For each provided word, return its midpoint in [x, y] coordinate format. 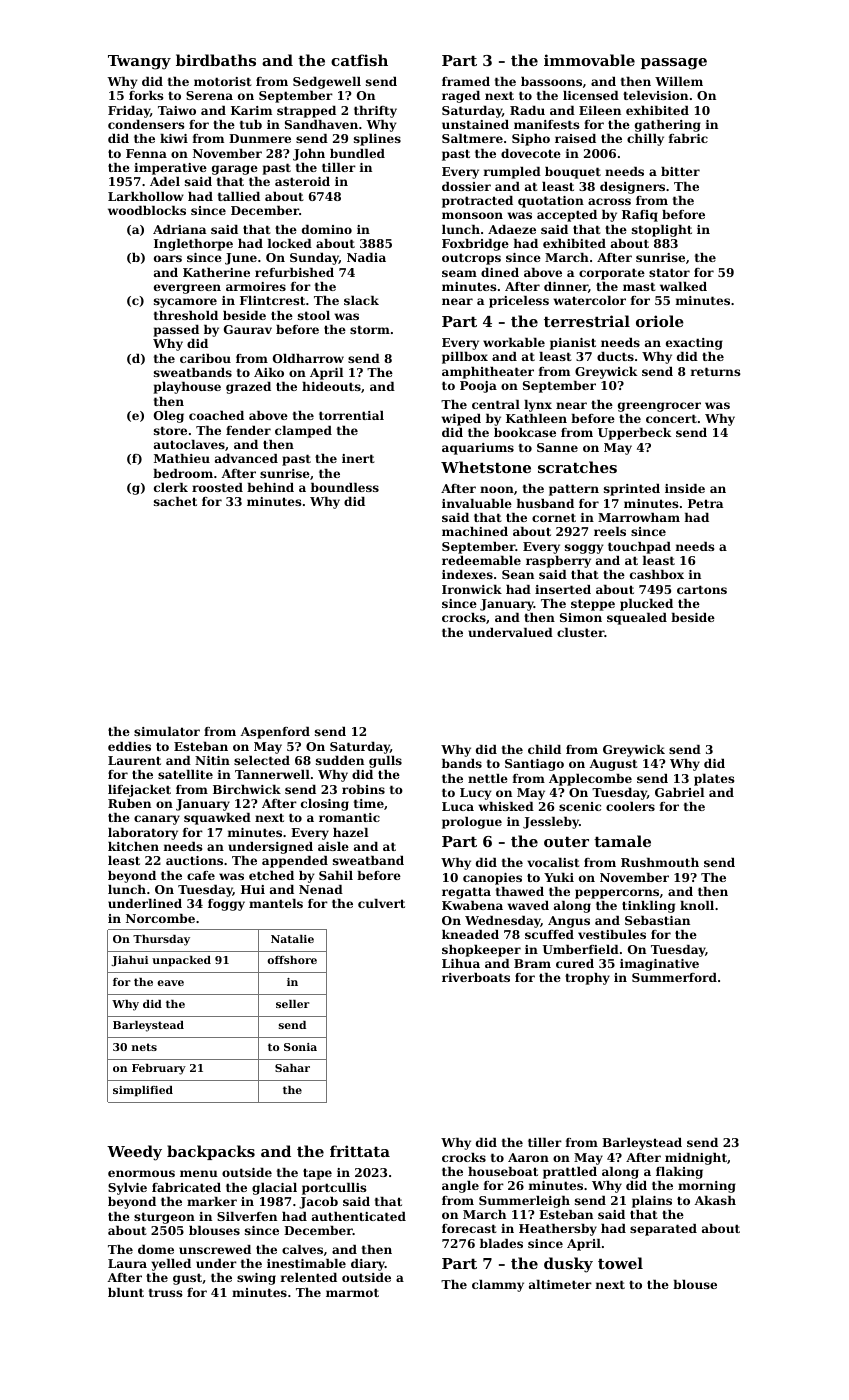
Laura [127, 1263]
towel [620, 1263]
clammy [498, 1286]
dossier [466, 186]
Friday [129, 112]
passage [674, 64]
